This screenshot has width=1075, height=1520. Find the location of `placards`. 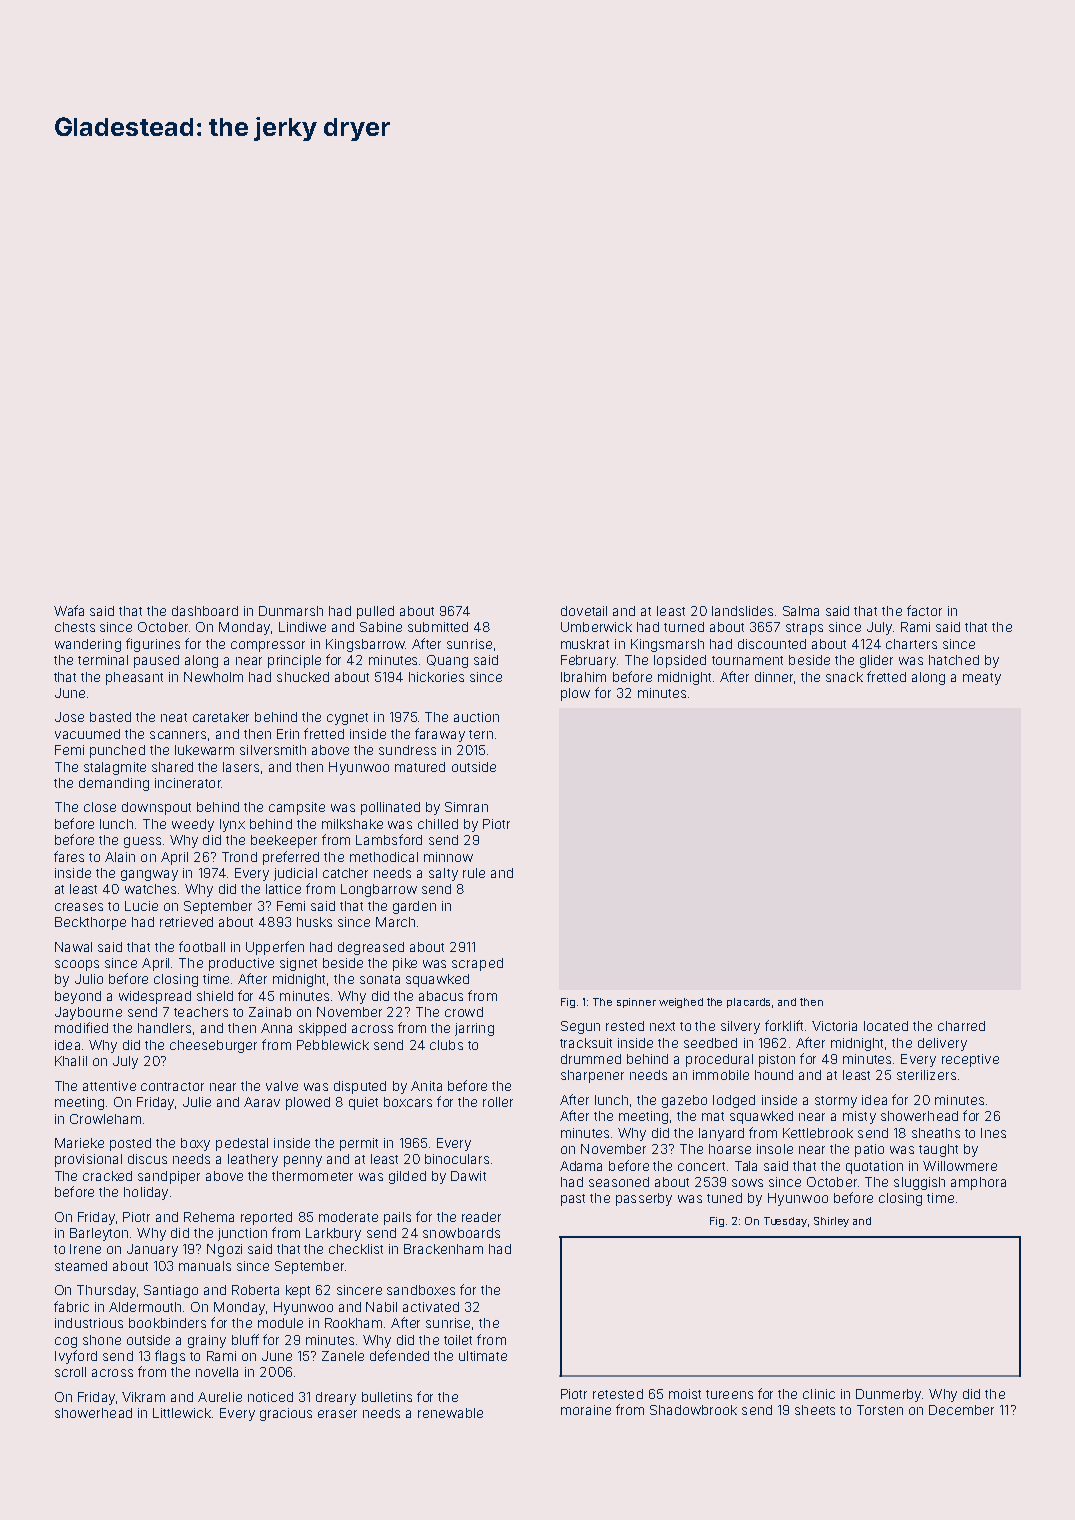

placards is located at coordinates (748, 1003).
